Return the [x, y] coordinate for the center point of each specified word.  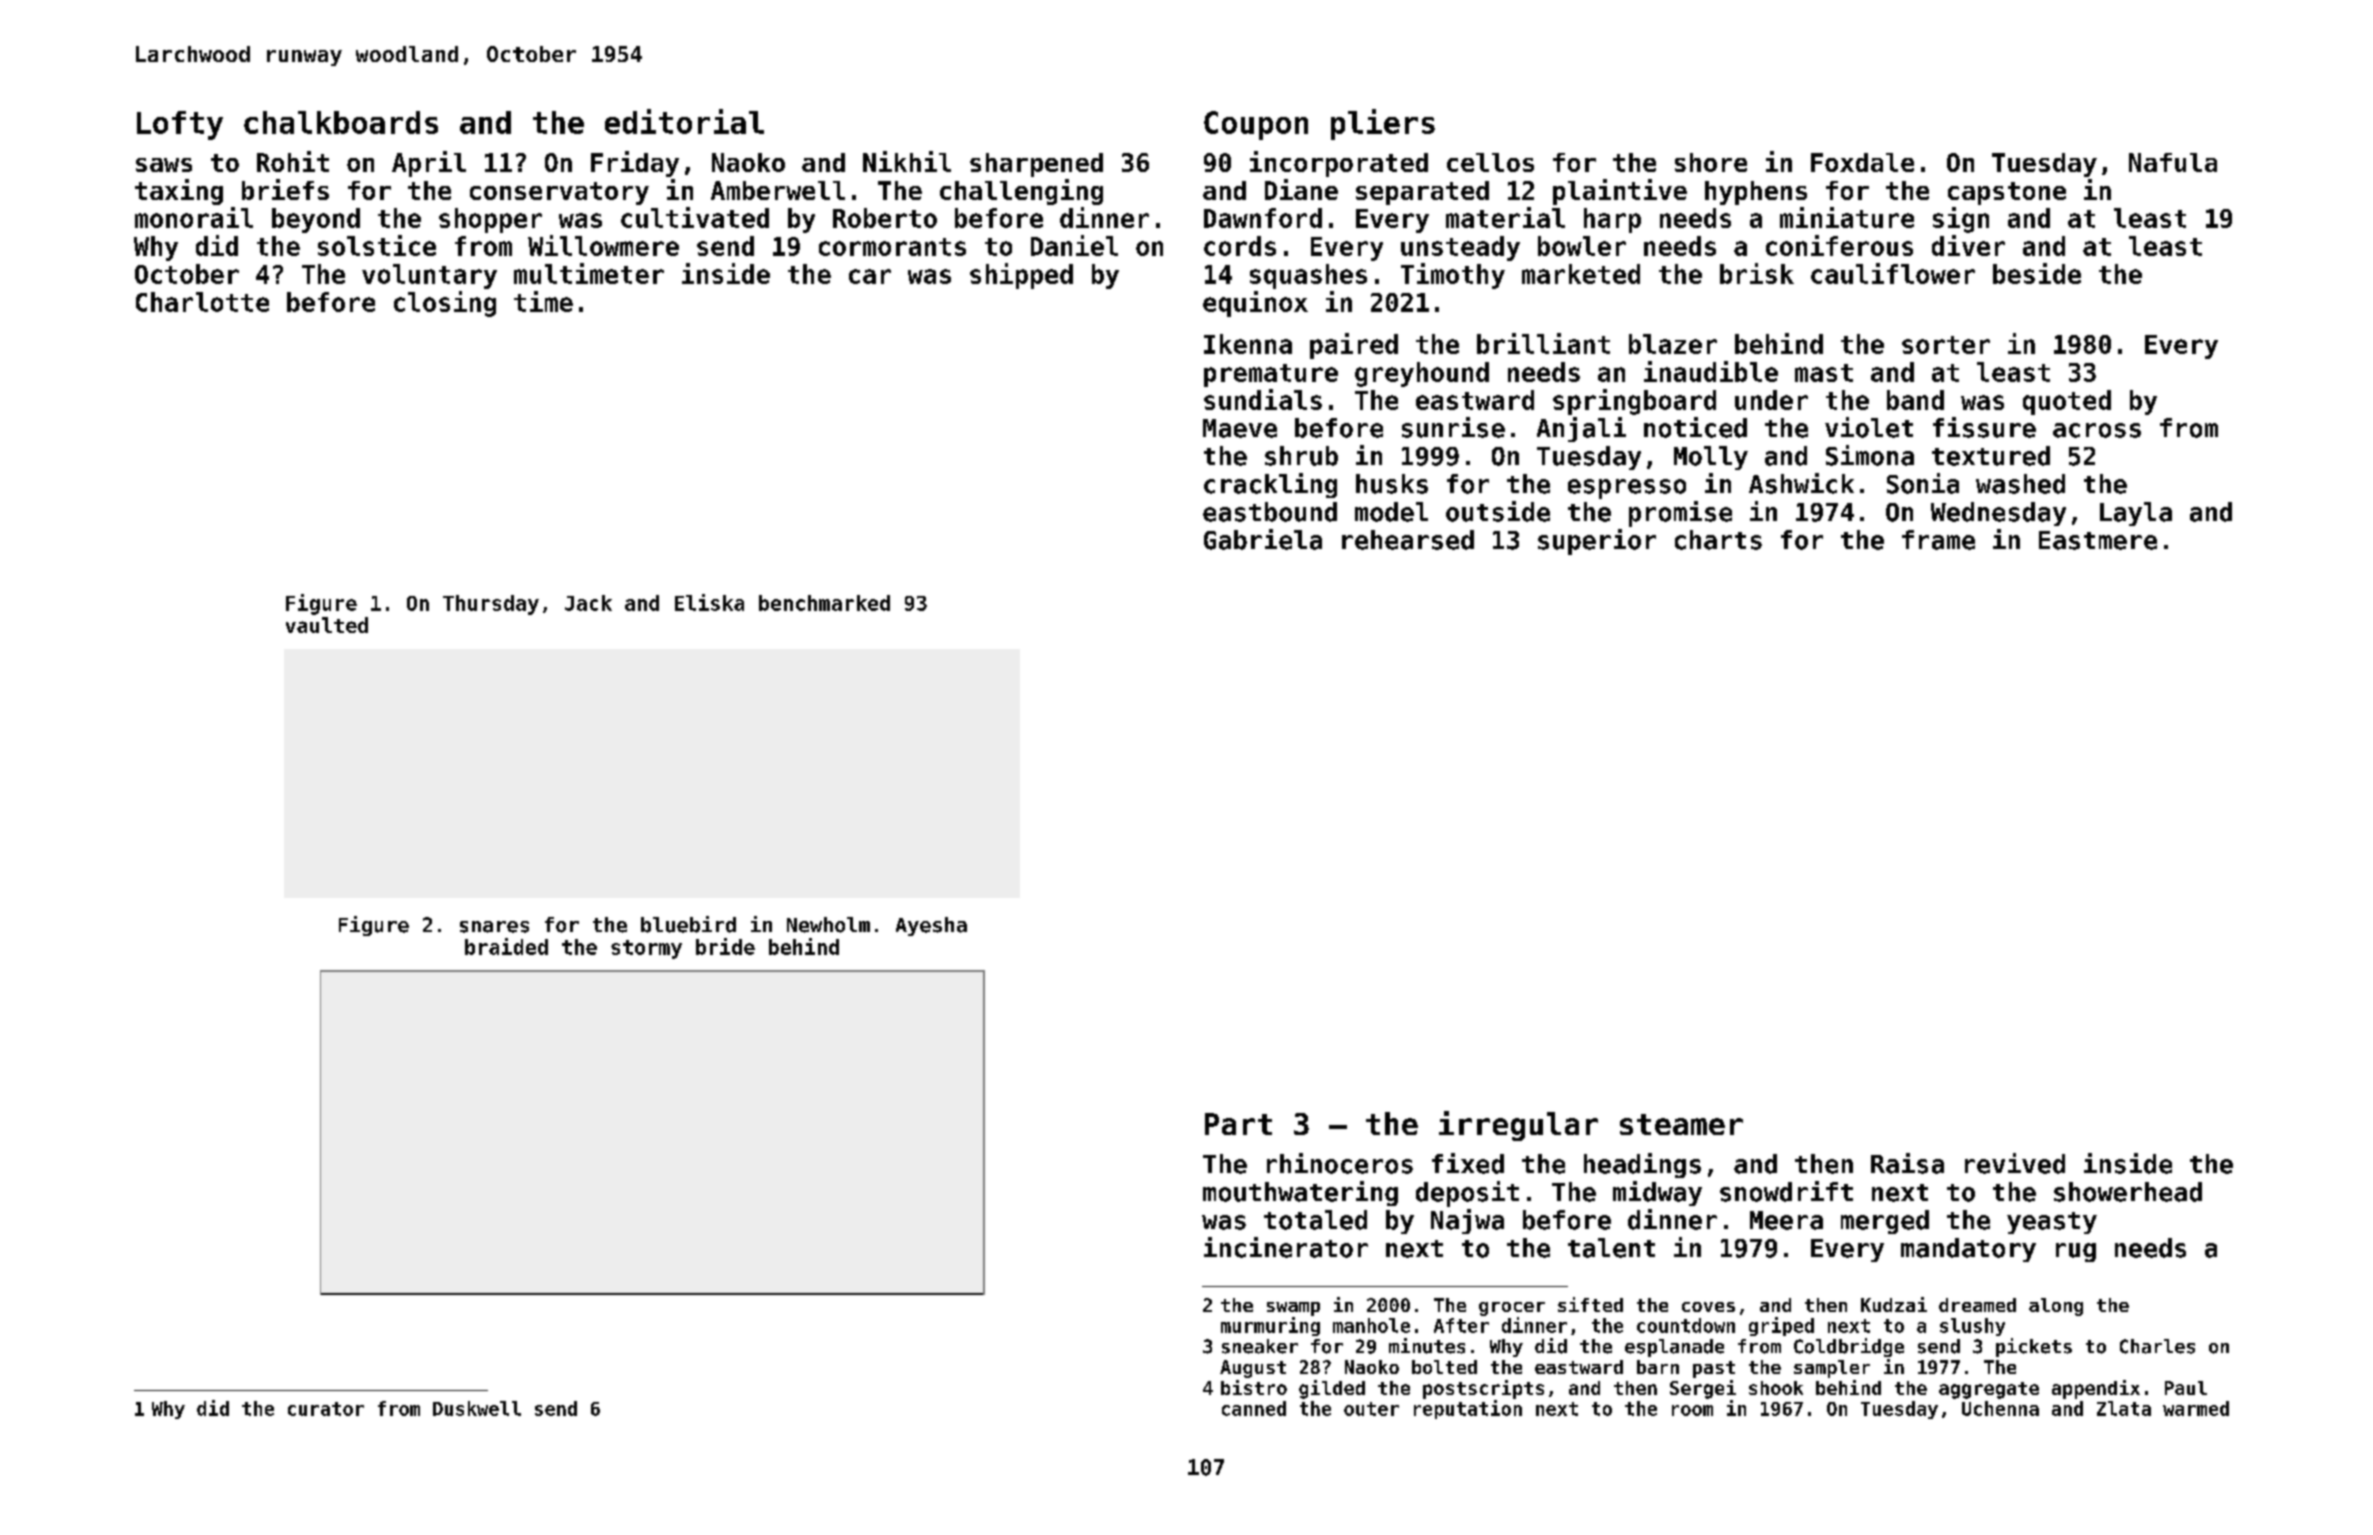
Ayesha [931, 926]
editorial [684, 121]
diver [1968, 245]
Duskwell [477, 1408]
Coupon [1256, 125]
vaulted [327, 625]
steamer [1681, 1124]
